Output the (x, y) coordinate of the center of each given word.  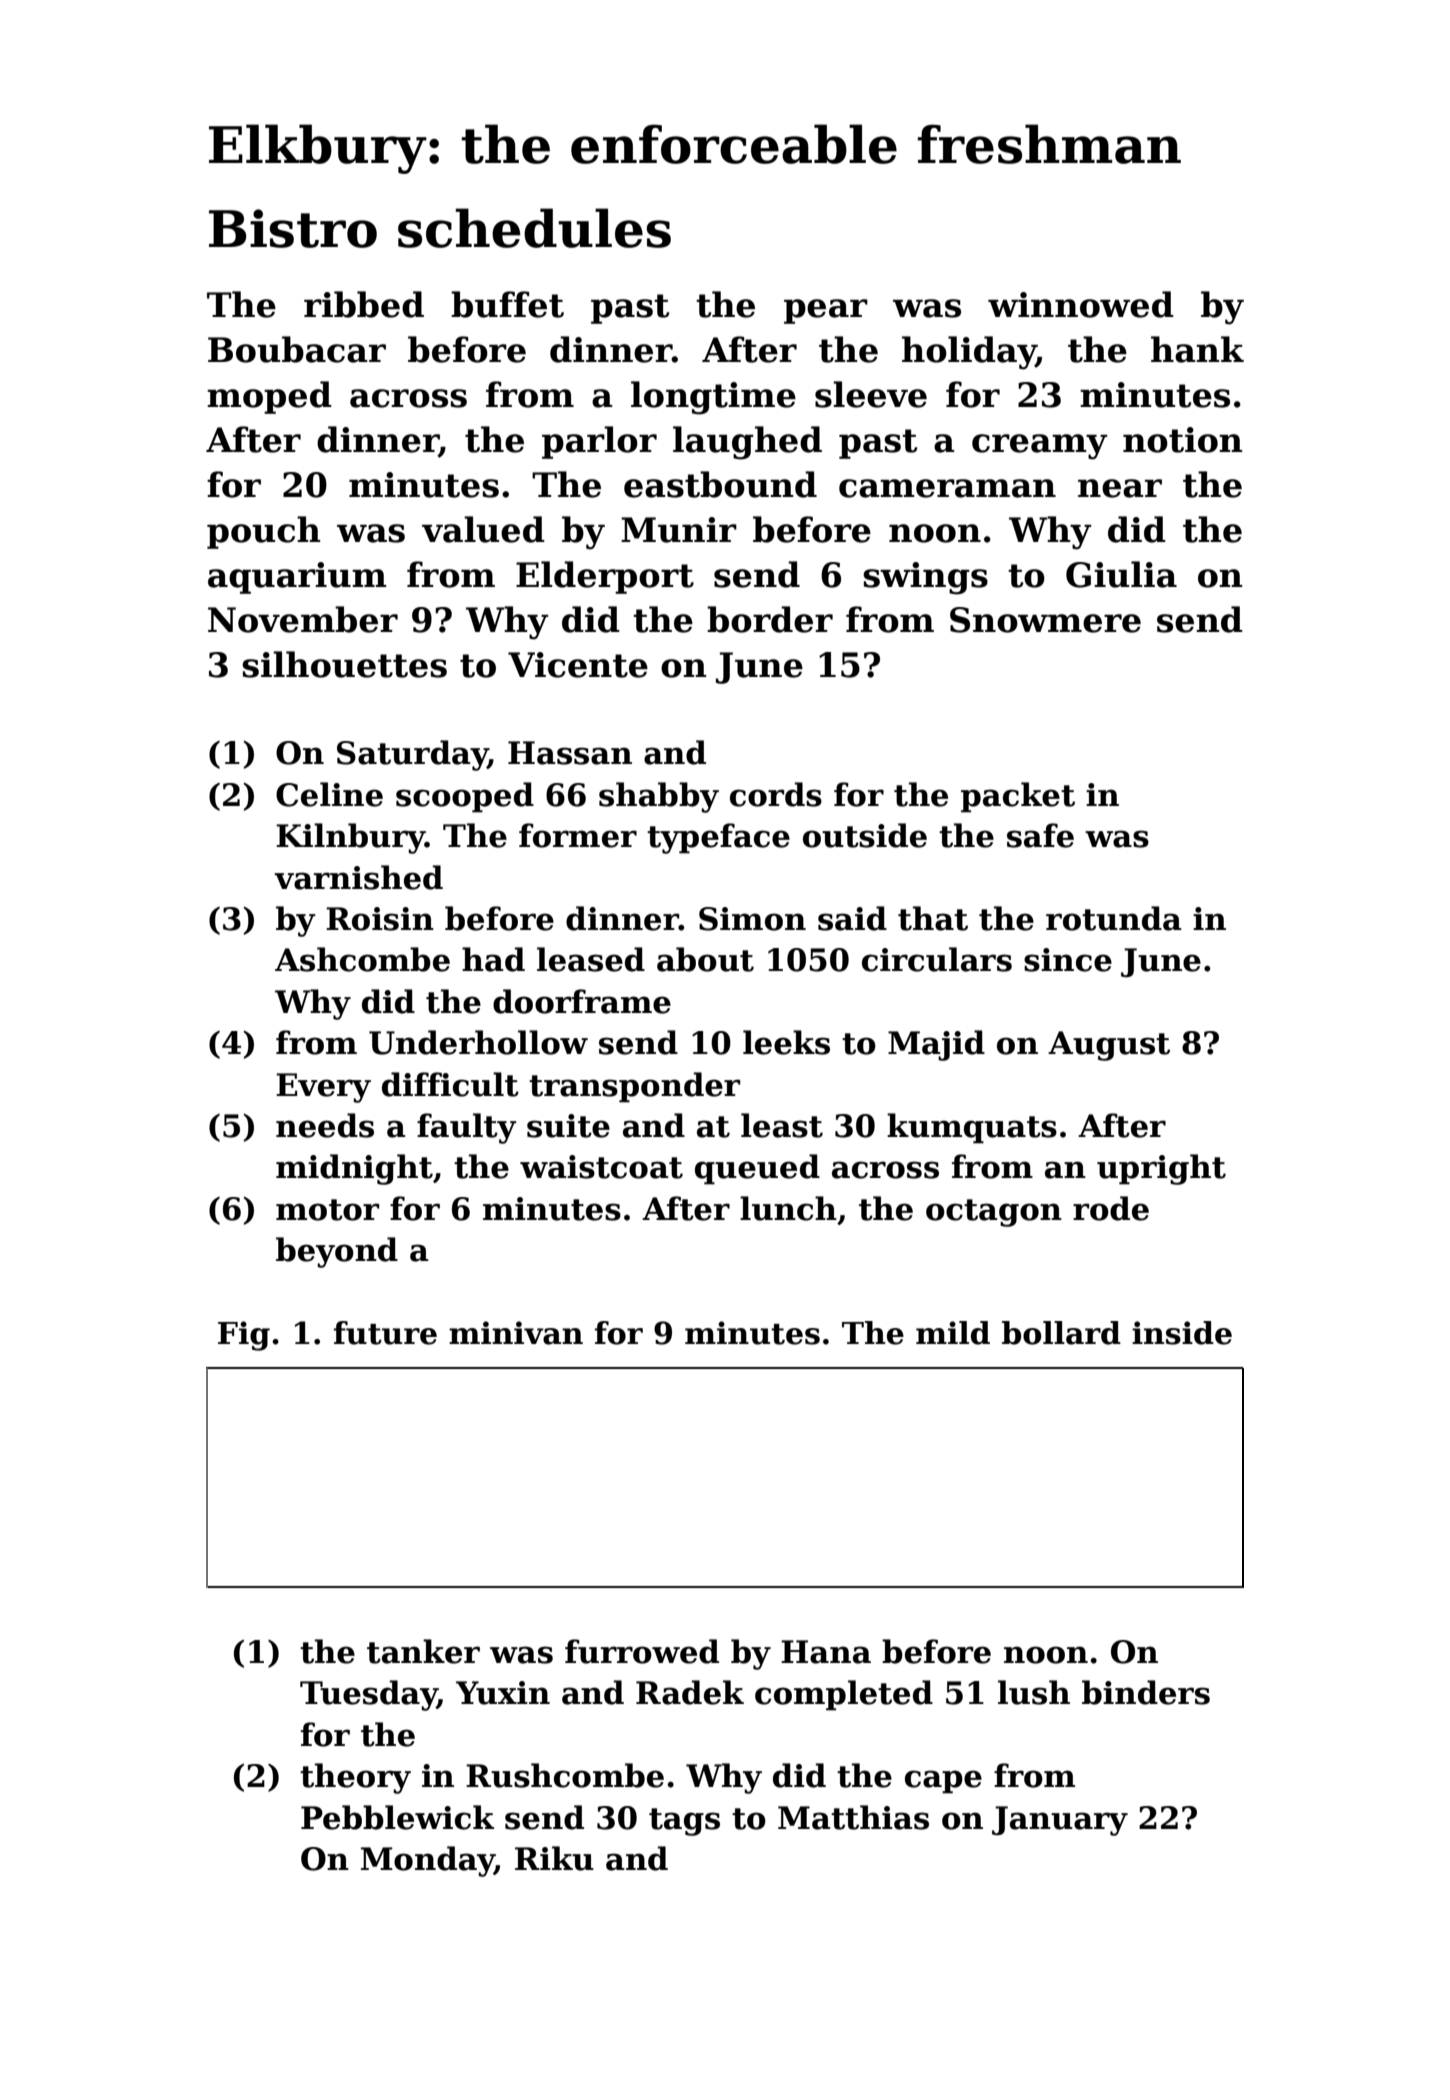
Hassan (570, 753)
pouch (263, 532)
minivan (516, 1333)
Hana (826, 1652)
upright (1161, 1169)
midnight (354, 1169)
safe (1040, 835)
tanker (423, 1651)
